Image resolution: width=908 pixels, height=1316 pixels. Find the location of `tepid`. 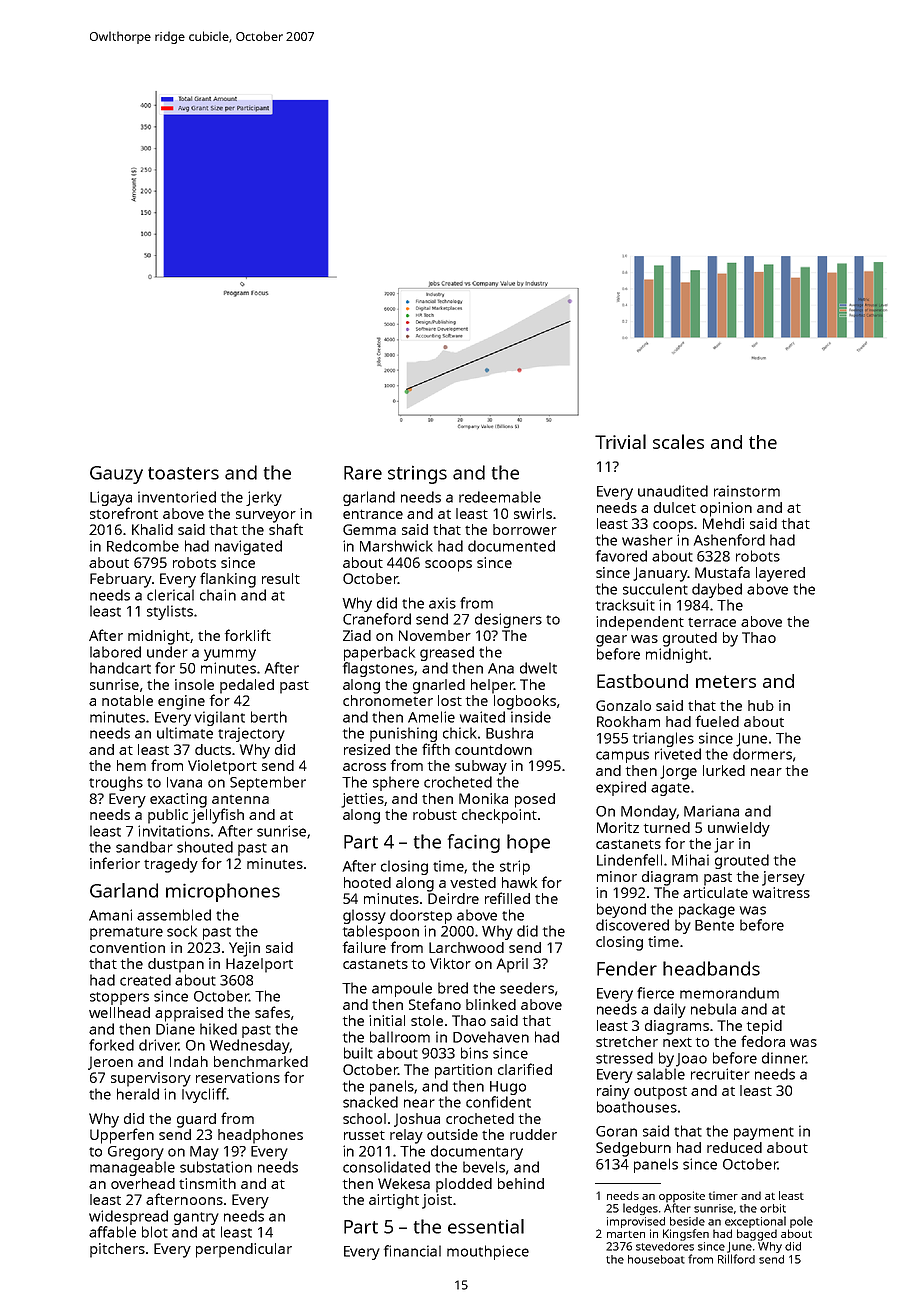

tepid is located at coordinates (764, 1027).
